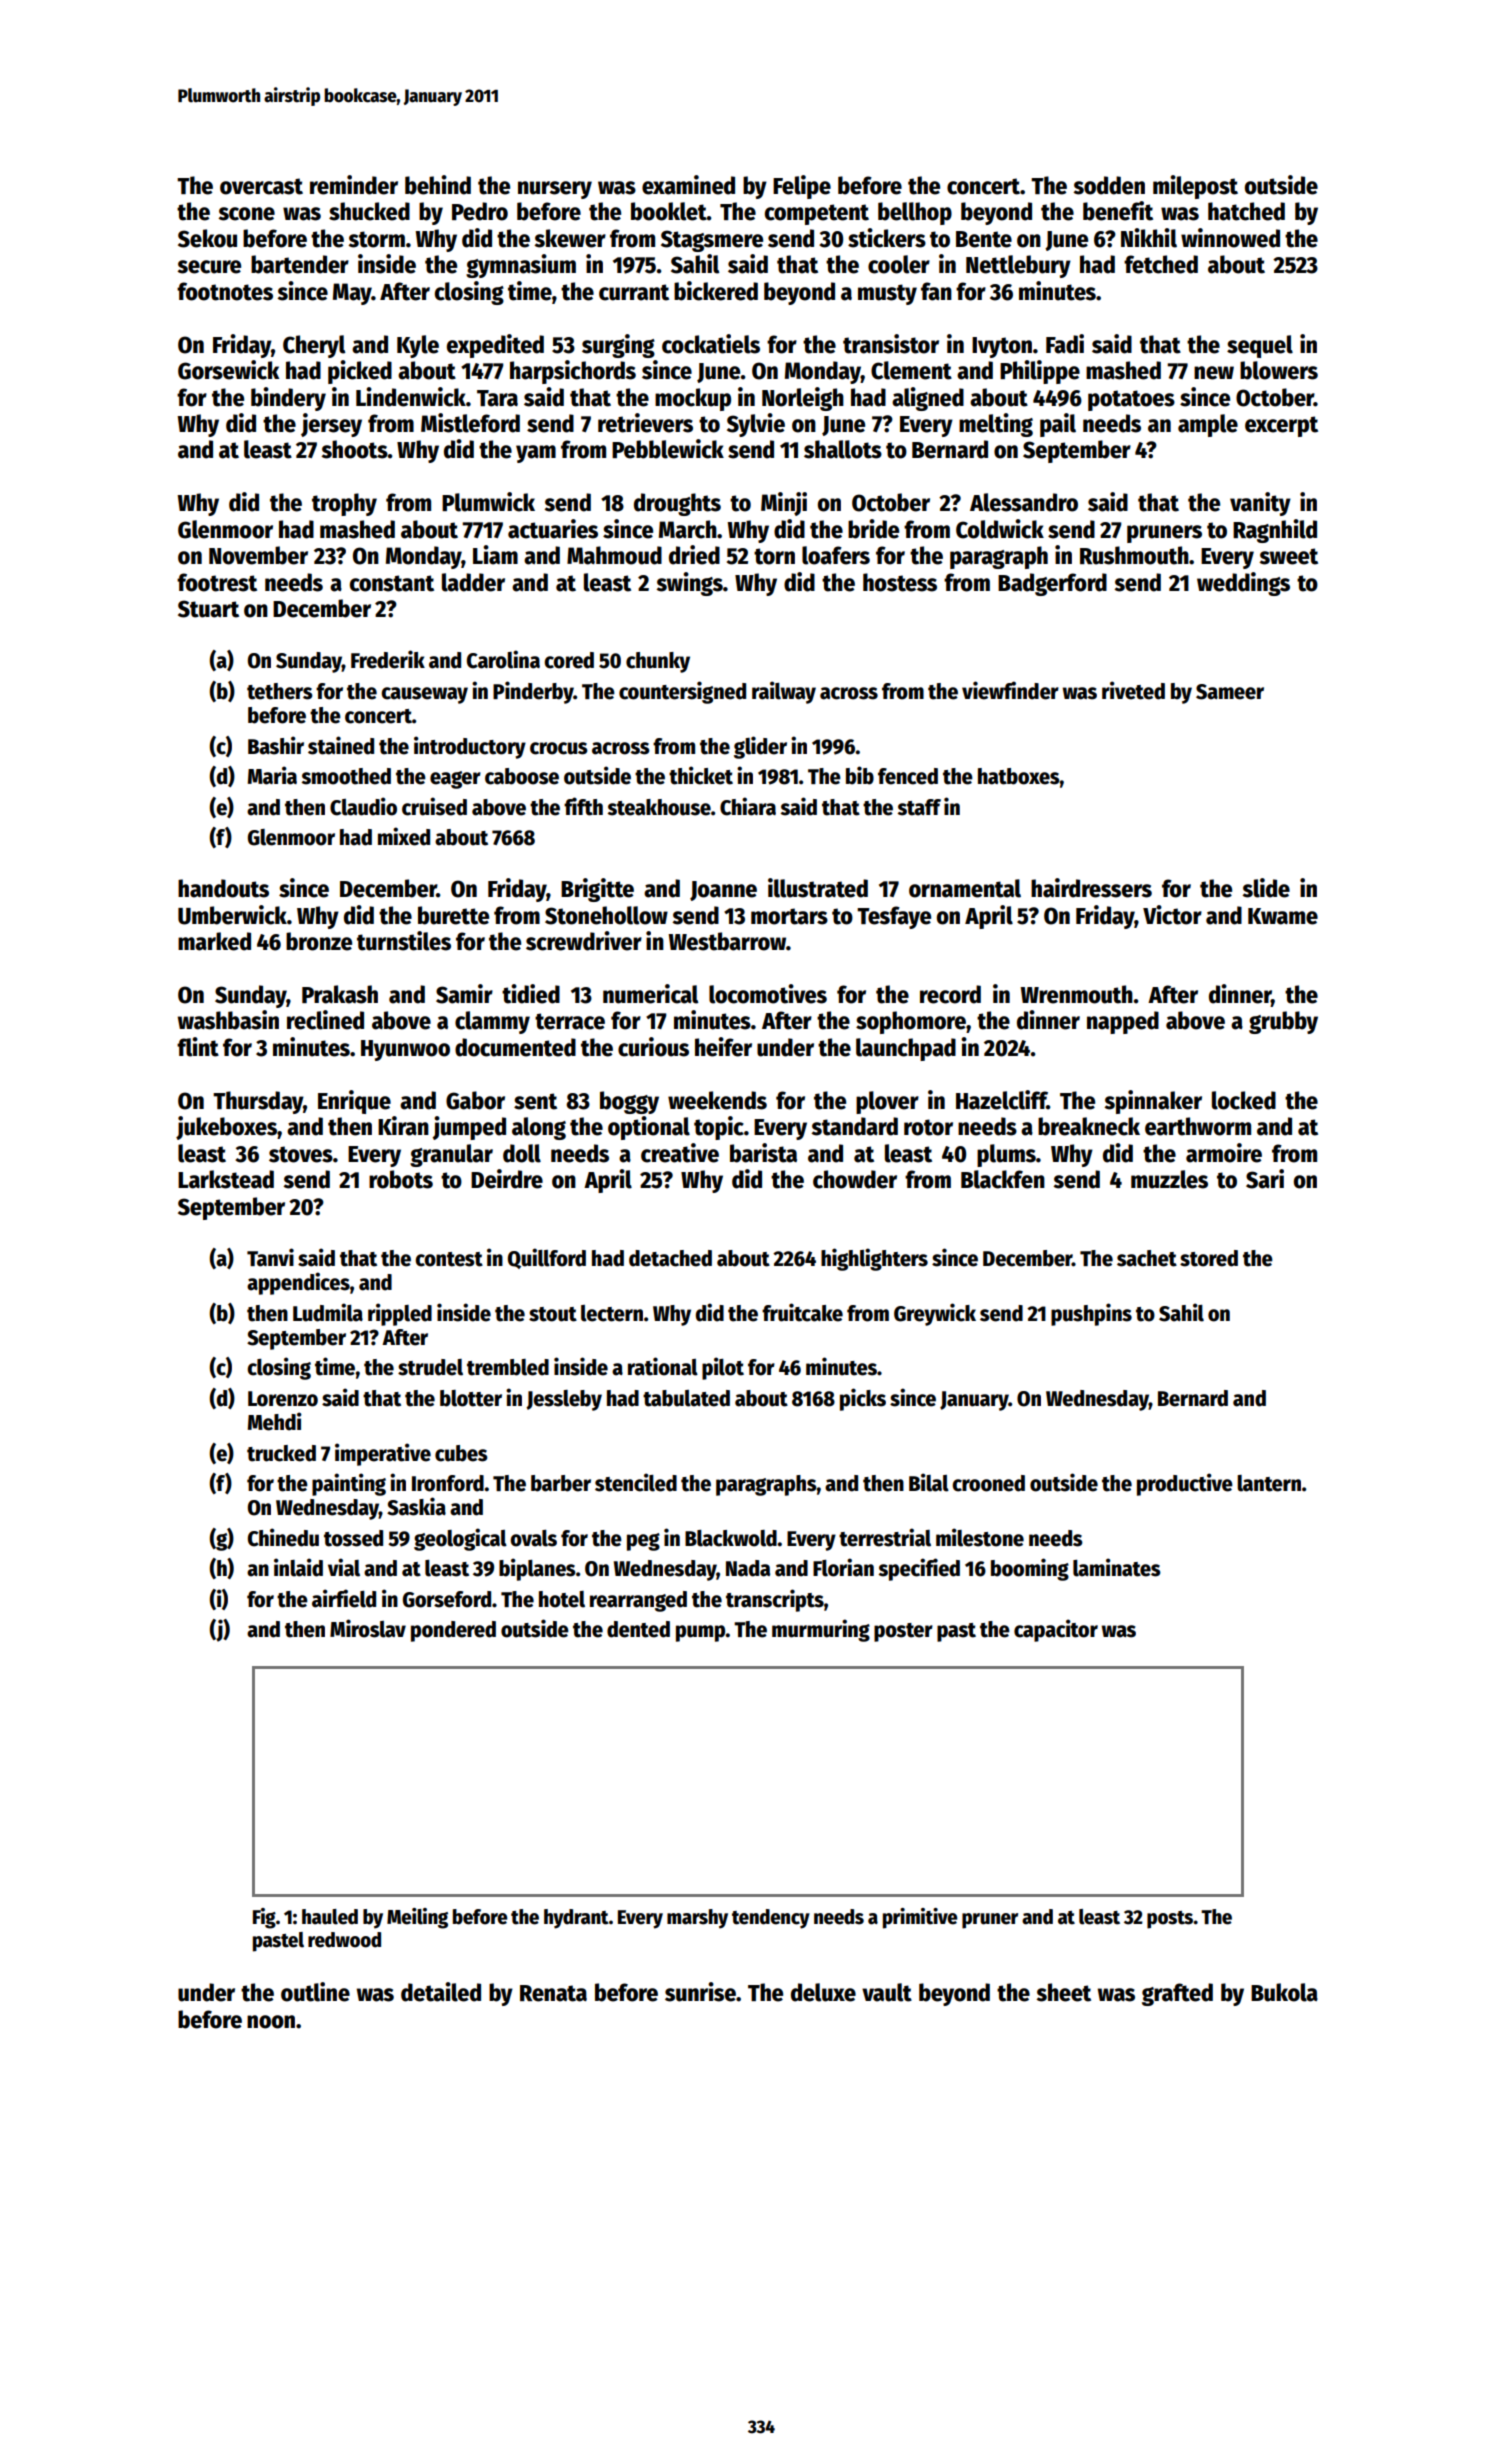 The height and width of the document is (2464, 1496). What do you see at coordinates (1076, 994) in the document?
I see `Wrenmouth` at bounding box center [1076, 994].
